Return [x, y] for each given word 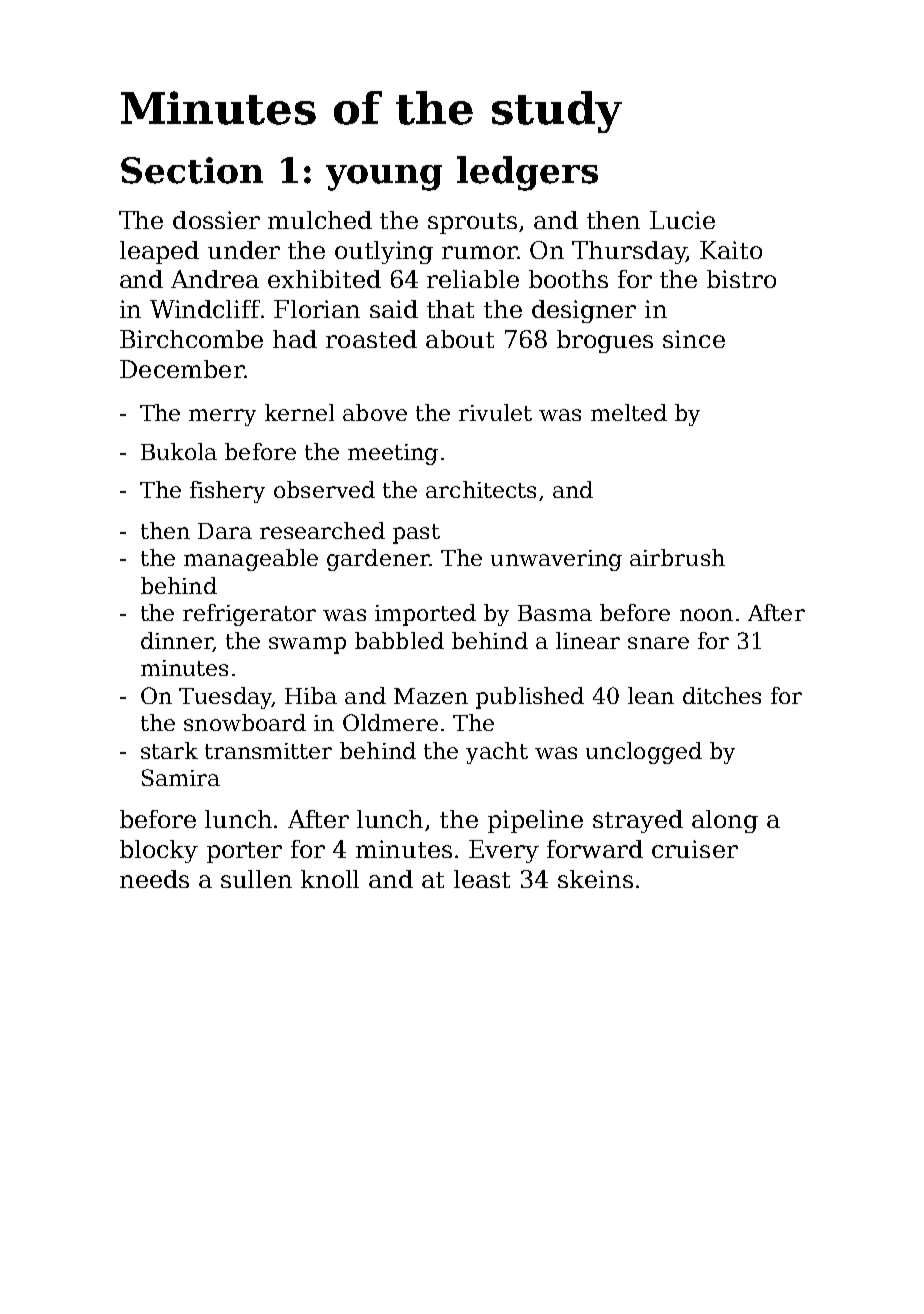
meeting [393, 454]
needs [154, 879]
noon [706, 615]
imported [425, 615]
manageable [251, 560]
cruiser [695, 849]
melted [629, 412]
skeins [595, 879]
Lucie [682, 220]
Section [192, 170]
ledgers [527, 173]
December [182, 369]
